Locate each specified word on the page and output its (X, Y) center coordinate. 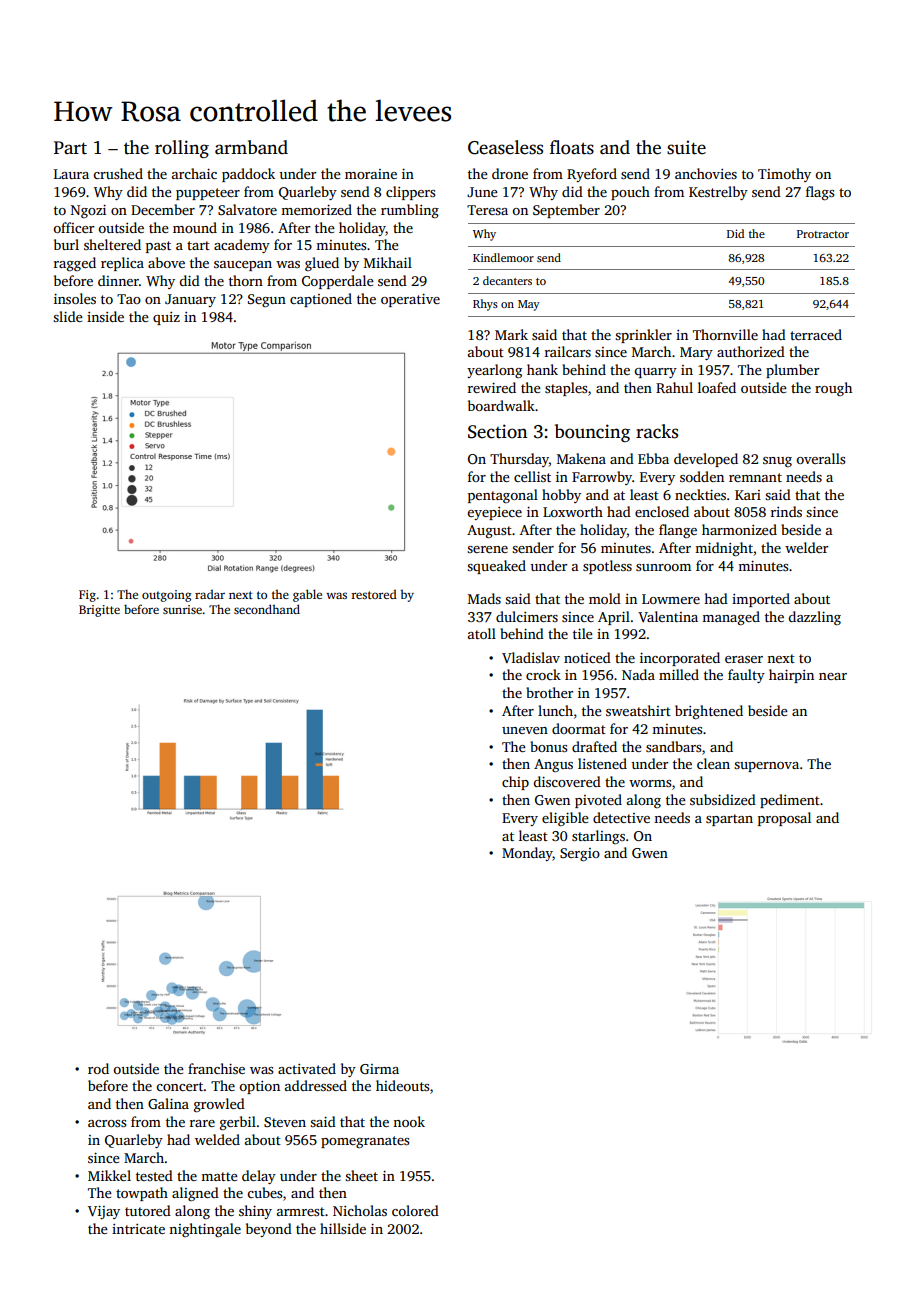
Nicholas (360, 1210)
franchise (216, 1068)
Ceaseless (505, 147)
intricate (138, 1229)
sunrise (182, 609)
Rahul (674, 387)
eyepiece (494, 513)
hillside (343, 1228)
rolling (182, 149)
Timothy (784, 175)
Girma (379, 1069)
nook (409, 1121)
